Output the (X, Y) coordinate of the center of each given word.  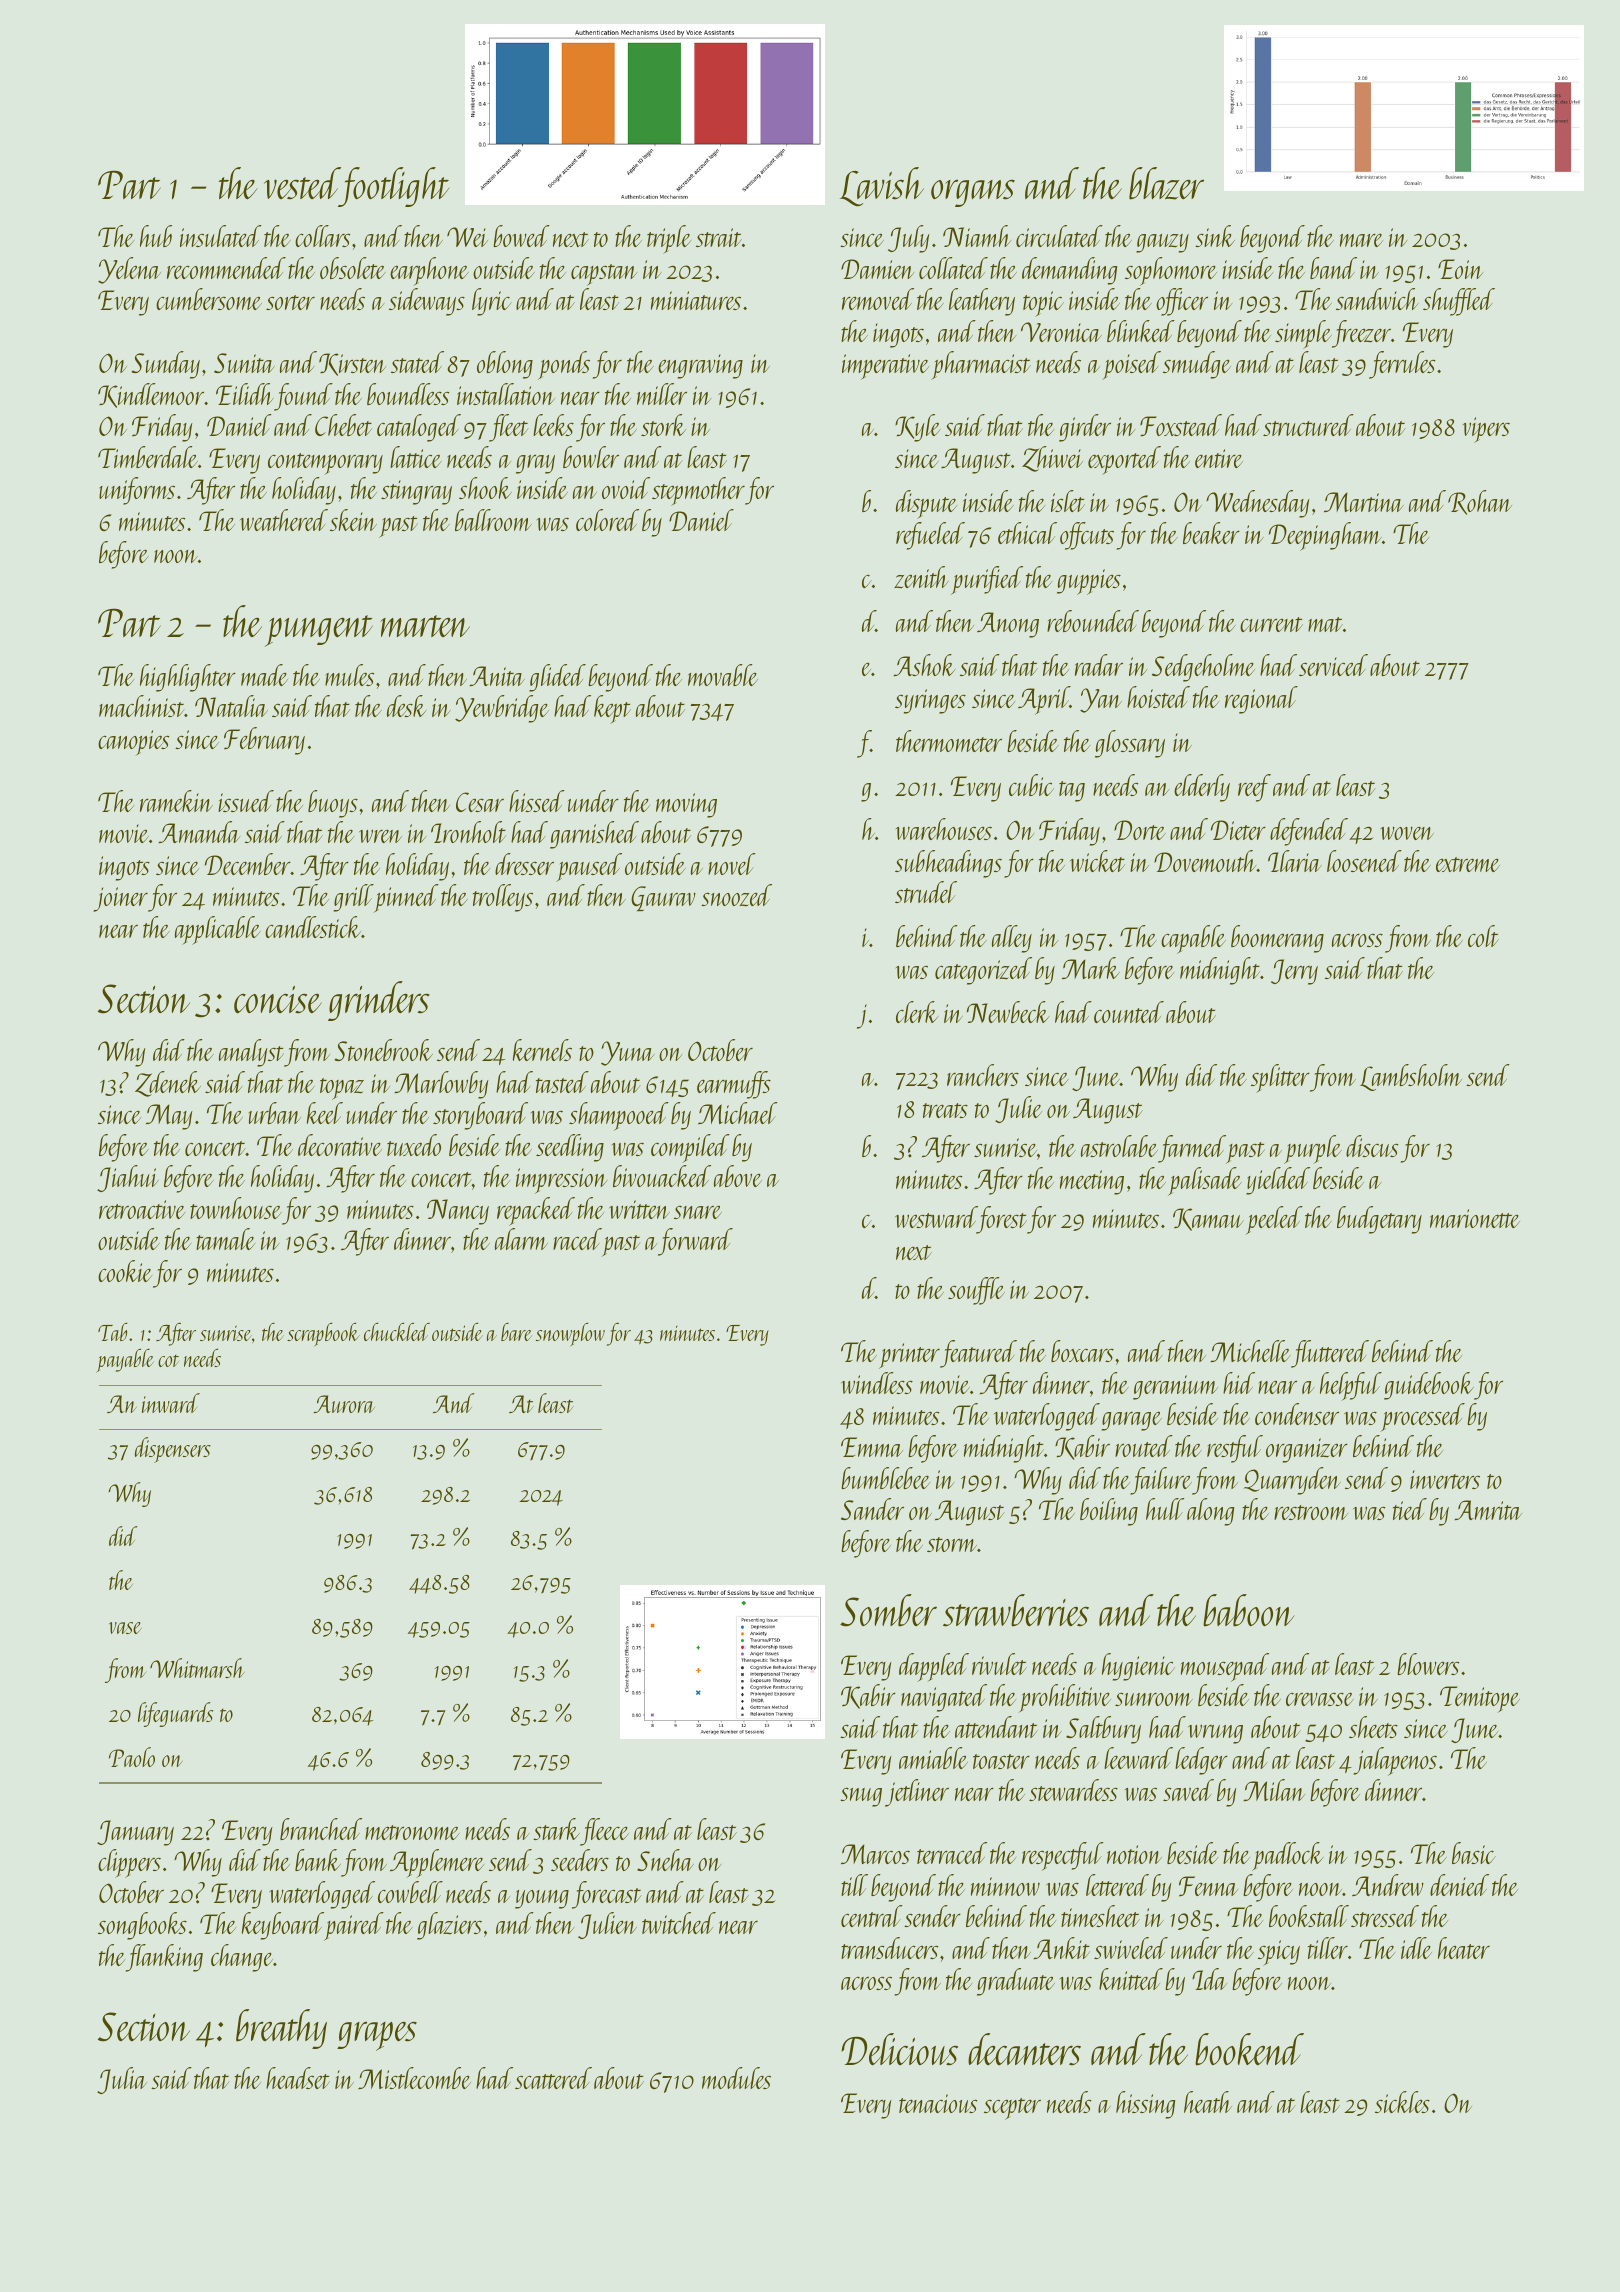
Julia (122, 2080)
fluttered (1330, 1354)
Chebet (343, 425)
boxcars (1082, 1351)
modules (736, 2078)
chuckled (397, 1332)
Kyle (918, 428)
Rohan (1480, 502)
